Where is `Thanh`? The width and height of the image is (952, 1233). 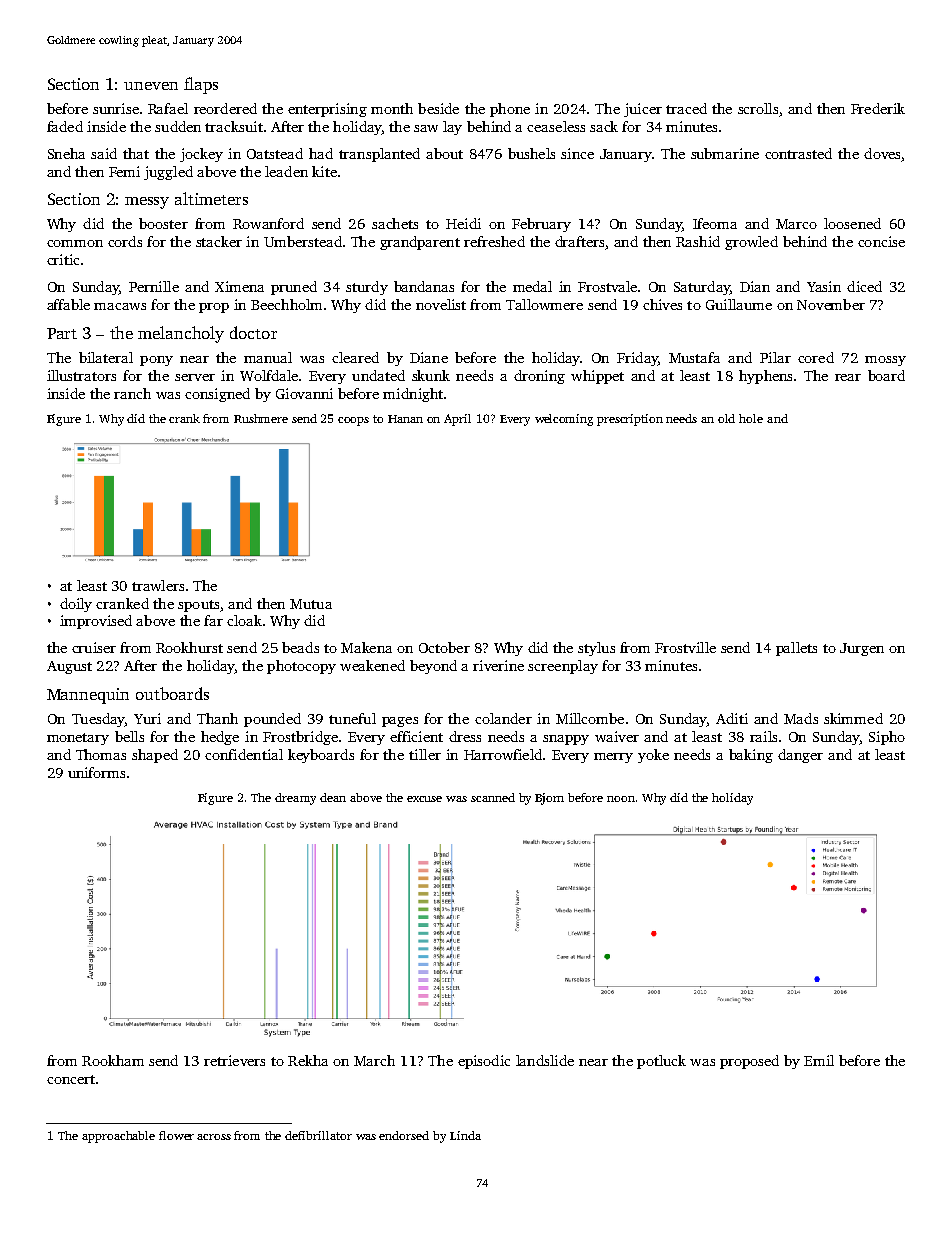 Thanh is located at coordinates (217, 718).
